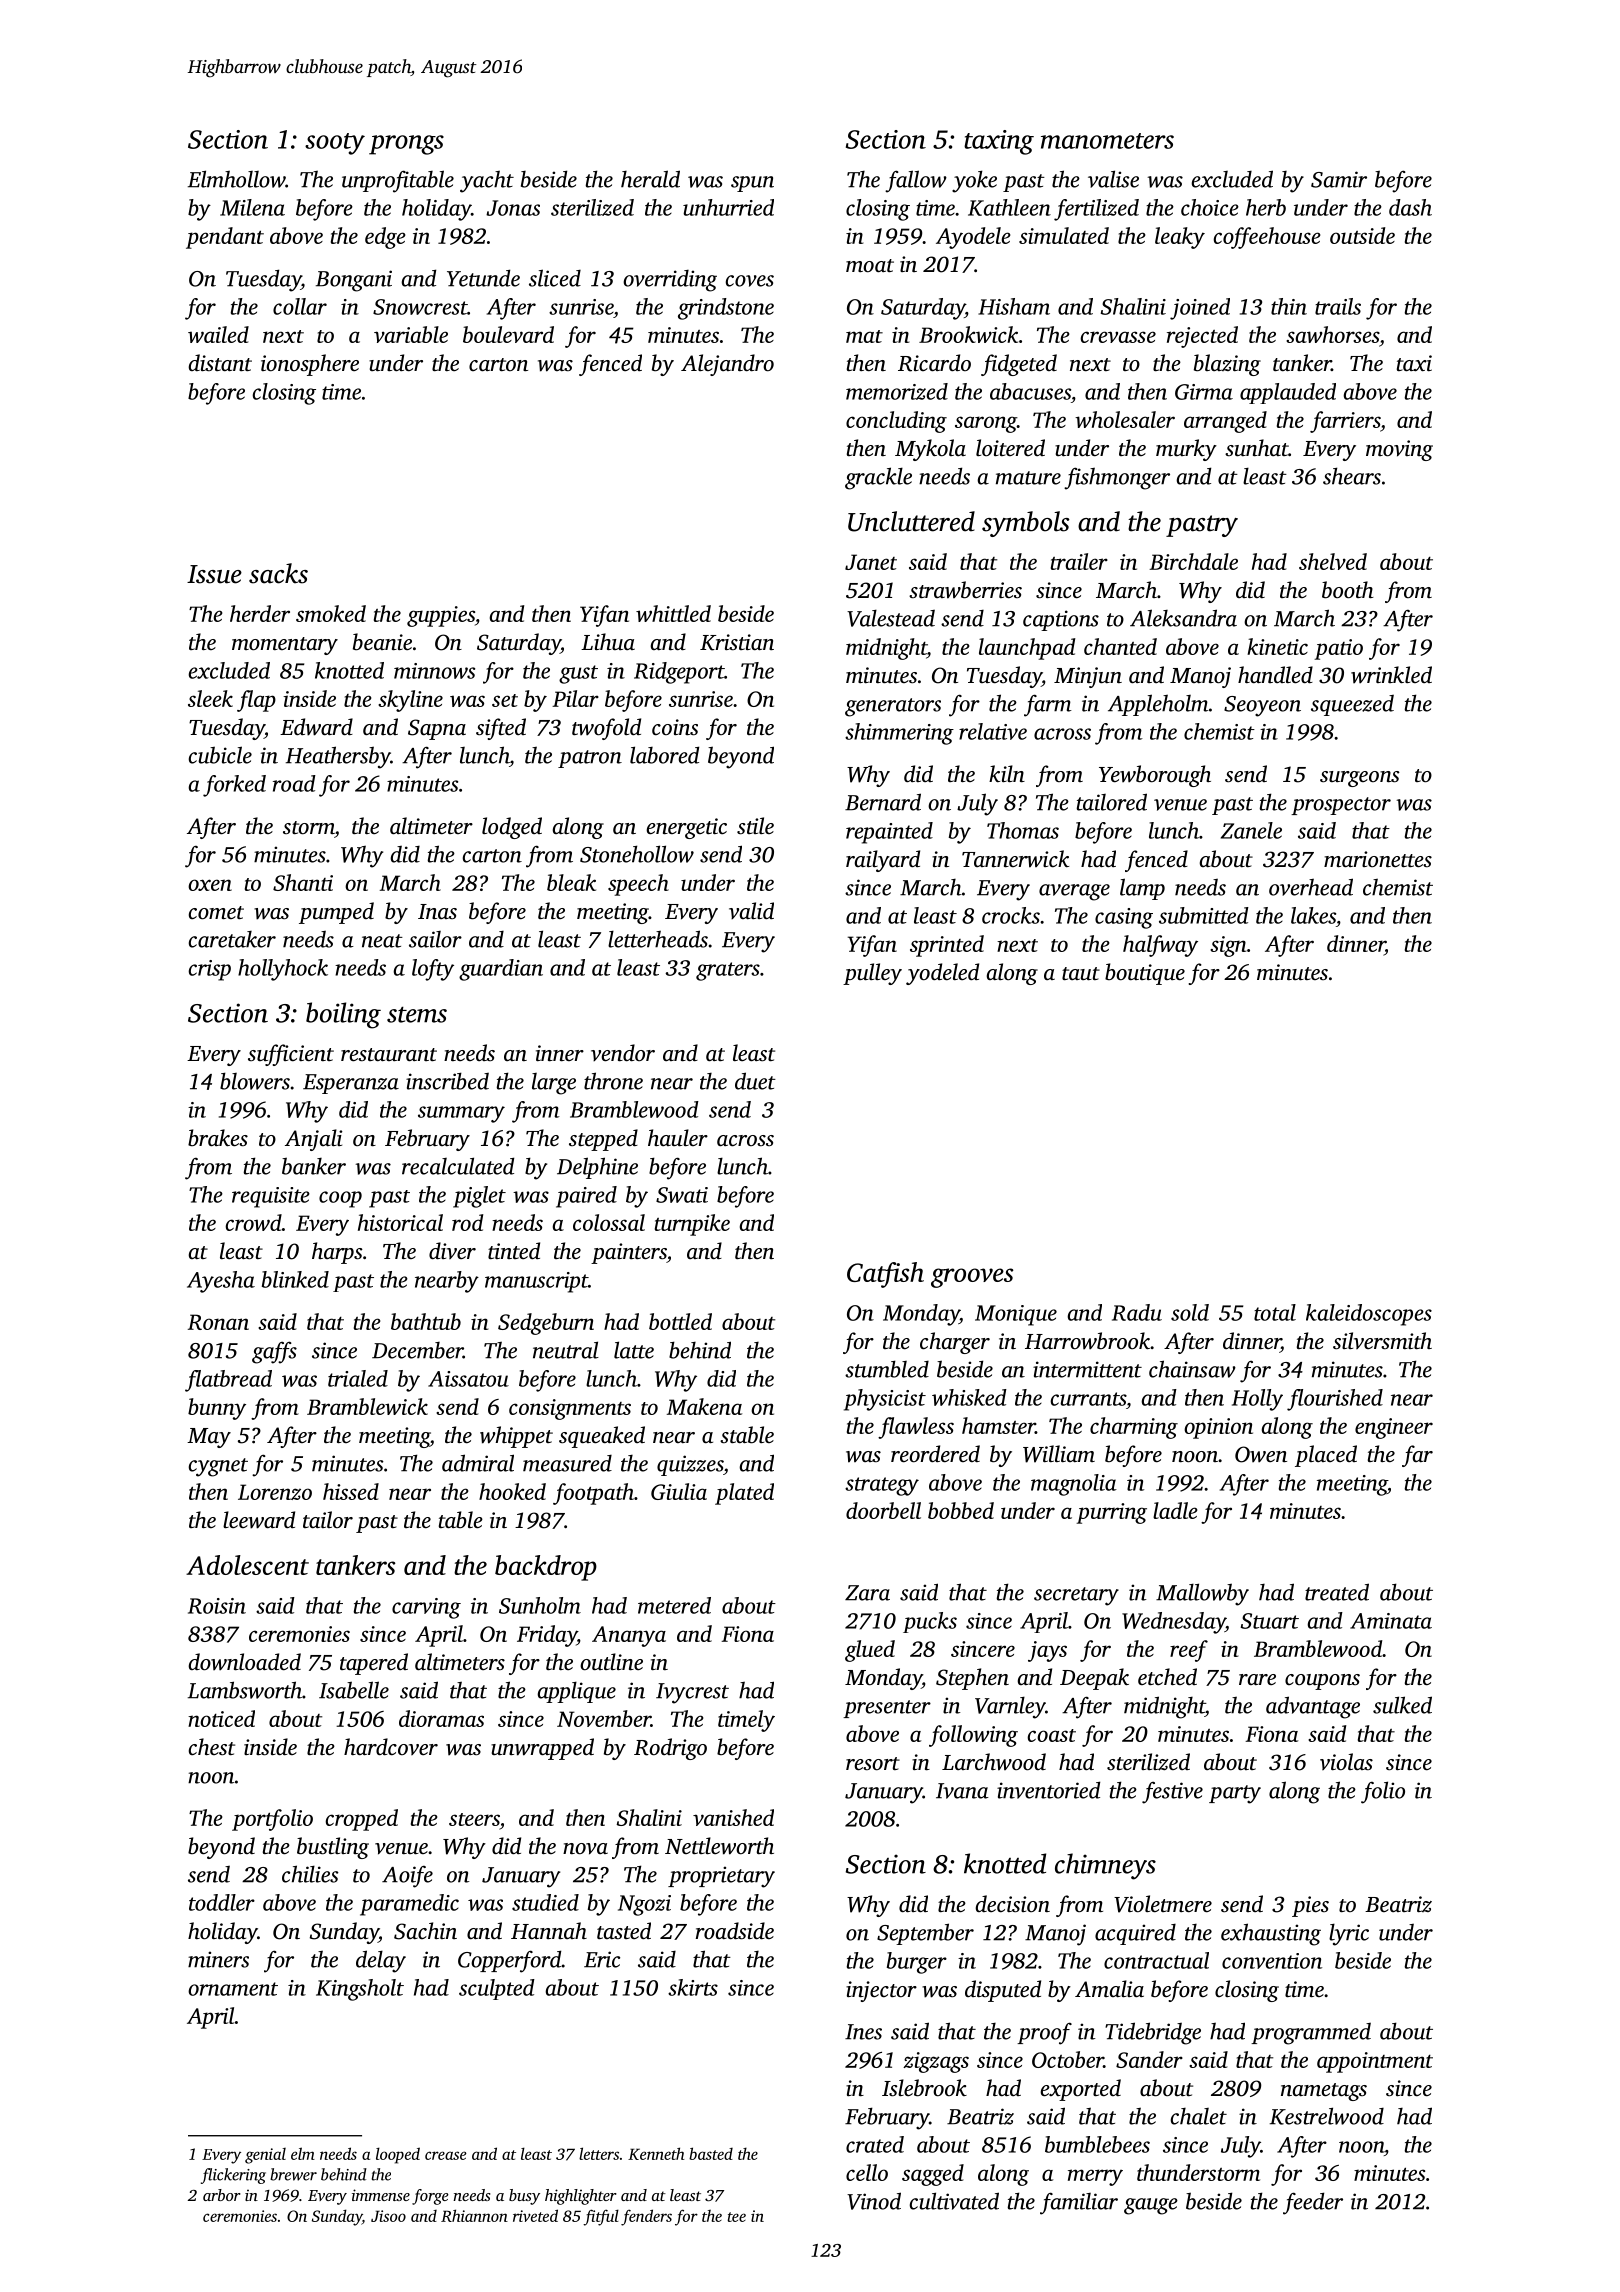  I want to click on herald, so click(650, 179).
